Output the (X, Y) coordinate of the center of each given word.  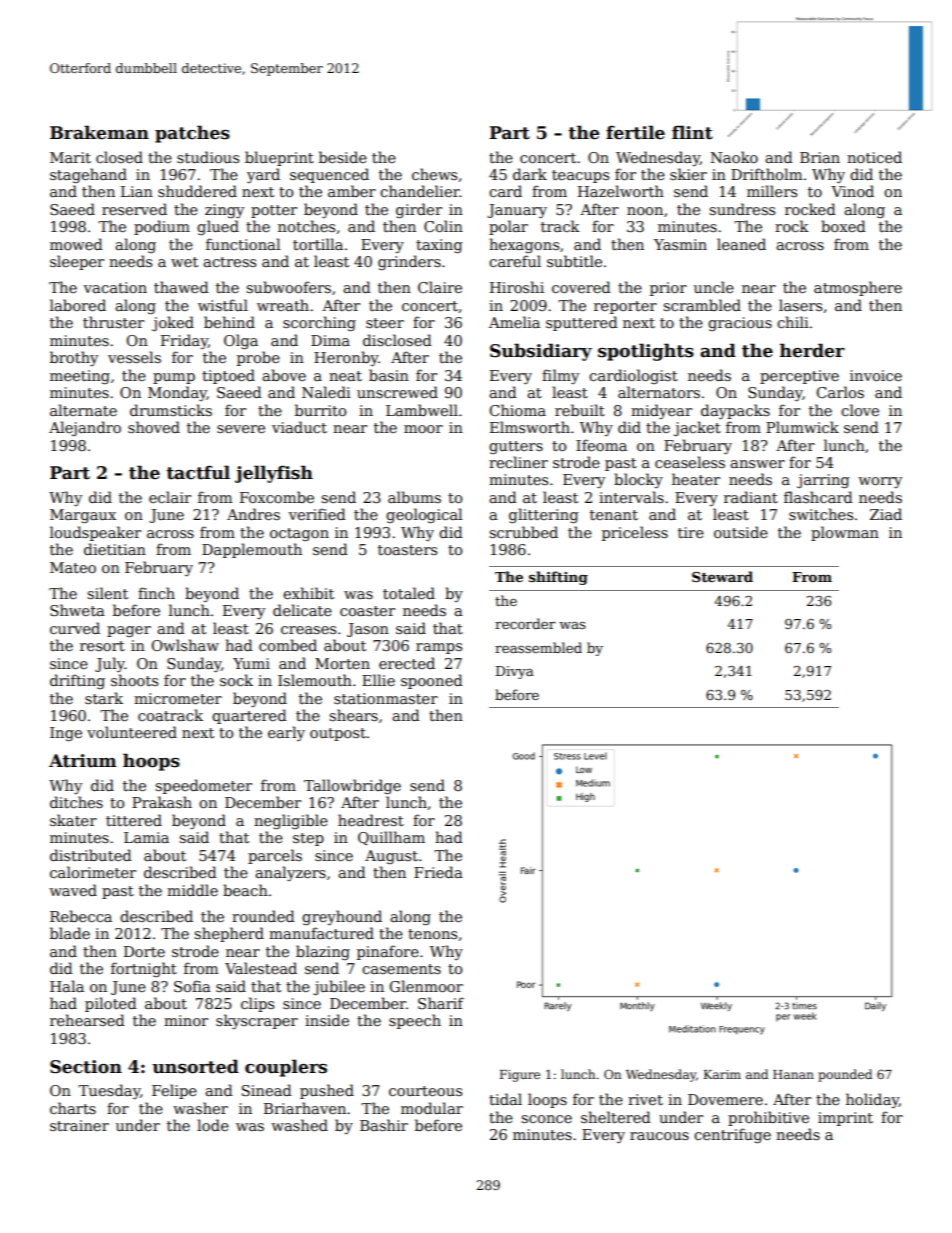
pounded (845, 1075)
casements (401, 969)
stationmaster (386, 698)
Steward (722, 576)
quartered (249, 716)
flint (692, 132)
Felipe (174, 1091)
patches (192, 134)
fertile (635, 132)
